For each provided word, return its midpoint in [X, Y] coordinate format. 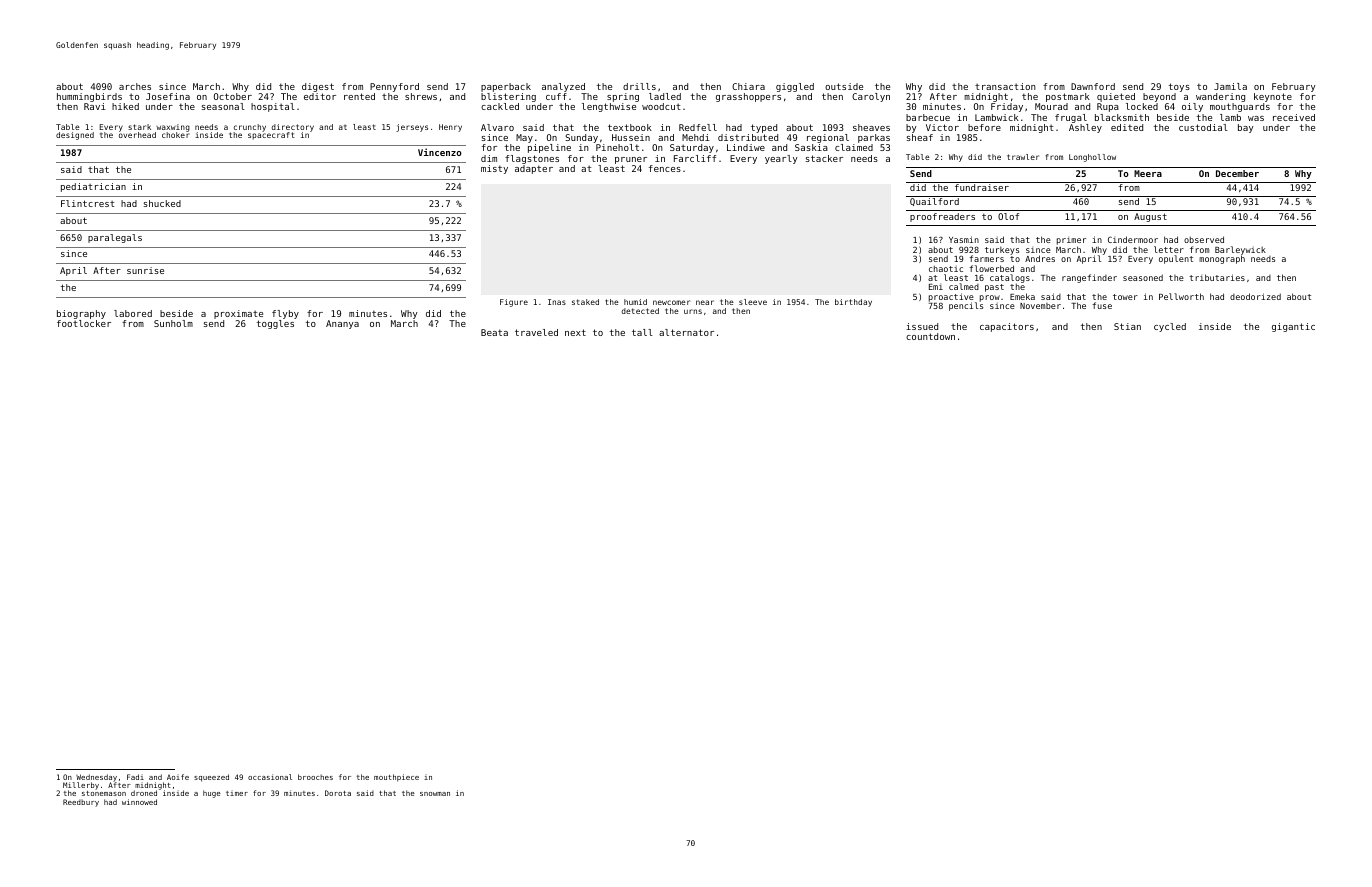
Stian [1127, 326]
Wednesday [96, 778]
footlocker [84, 323]
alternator [686, 332]
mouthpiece [396, 778]
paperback [506, 87]
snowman [435, 794]
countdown [930, 336]
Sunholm [173, 323]
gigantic [1293, 327]
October [233, 96]
